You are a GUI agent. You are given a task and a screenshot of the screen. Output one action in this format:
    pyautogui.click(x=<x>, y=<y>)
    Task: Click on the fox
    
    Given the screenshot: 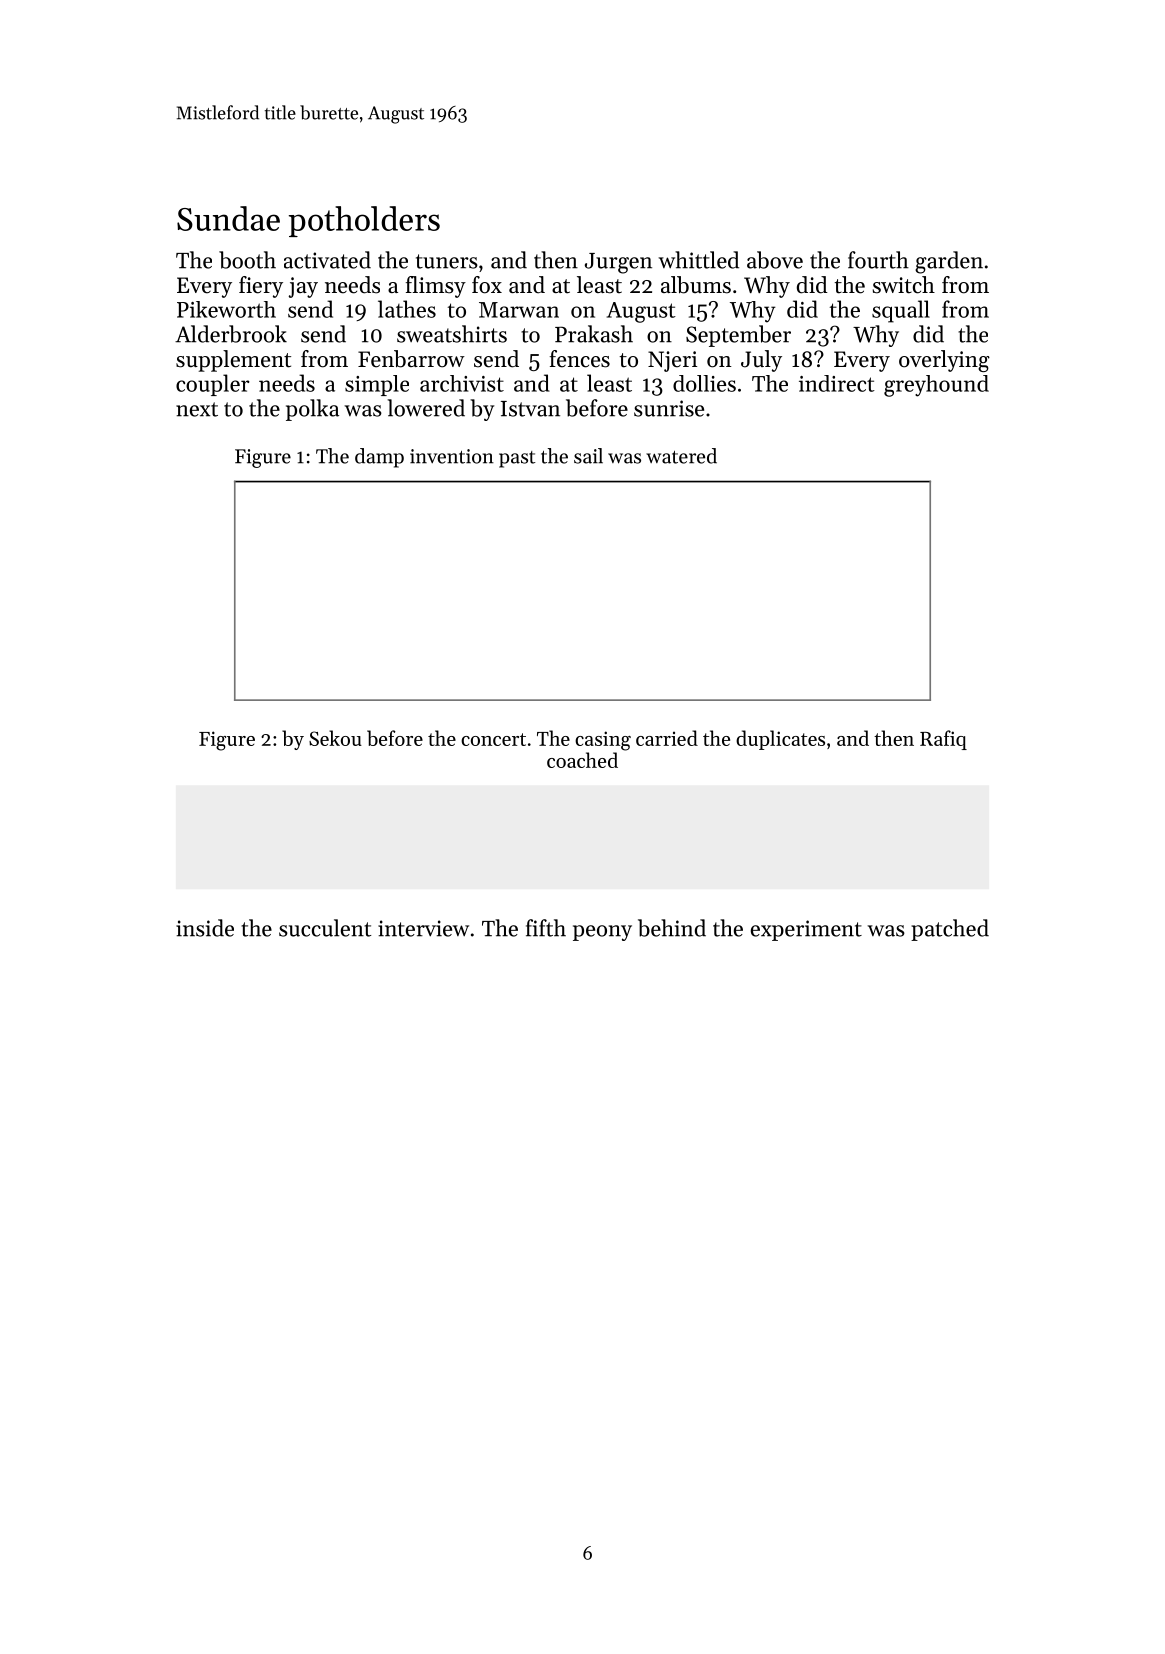 What is the action you would take?
    pyautogui.click(x=487, y=285)
